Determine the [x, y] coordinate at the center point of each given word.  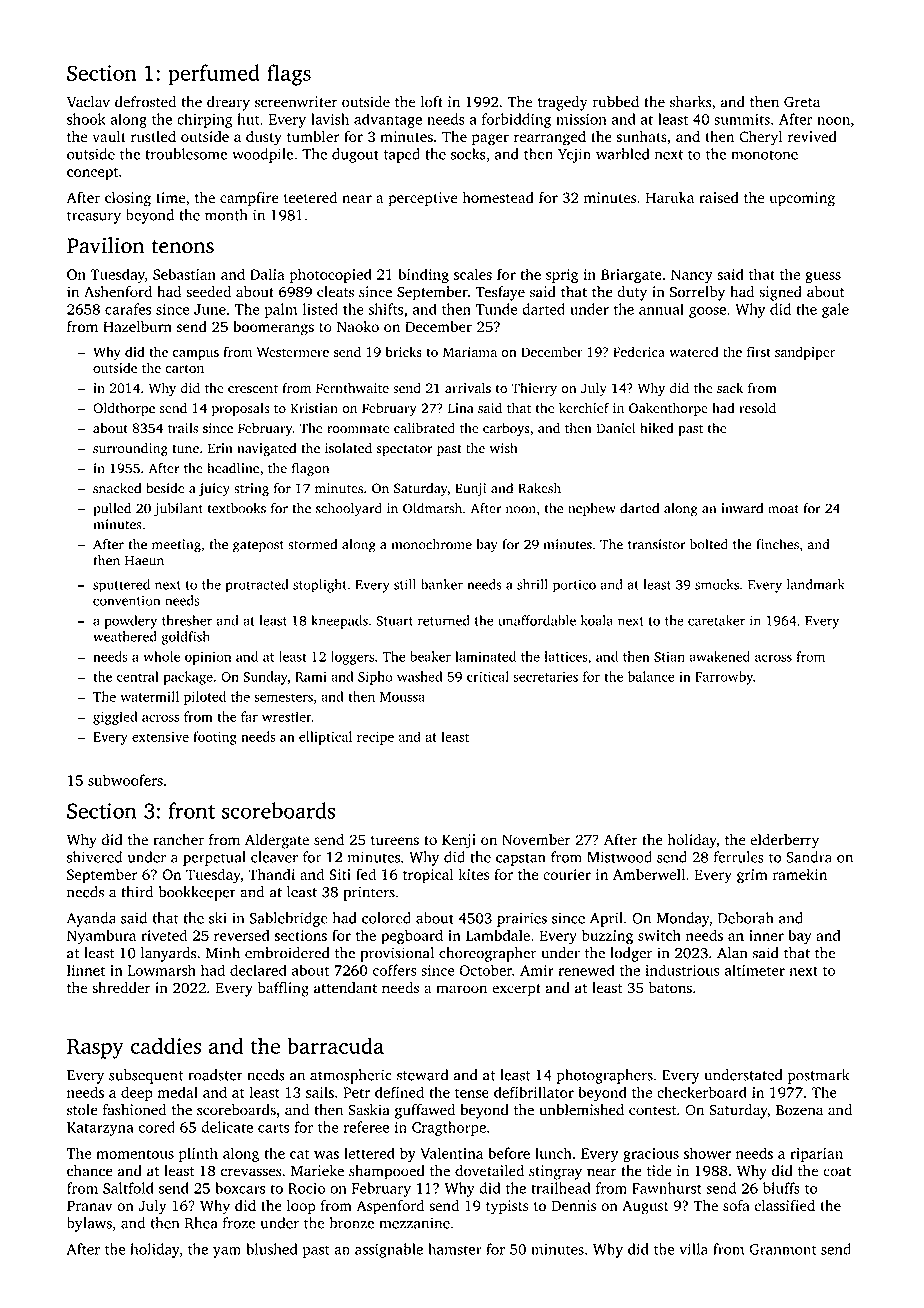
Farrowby [724, 678]
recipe [375, 738]
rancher [178, 839]
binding [423, 276]
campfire [249, 199]
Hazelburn [137, 326]
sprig [562, 276]
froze [239, 1223]
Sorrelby [697, 293]
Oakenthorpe [668, 409]
